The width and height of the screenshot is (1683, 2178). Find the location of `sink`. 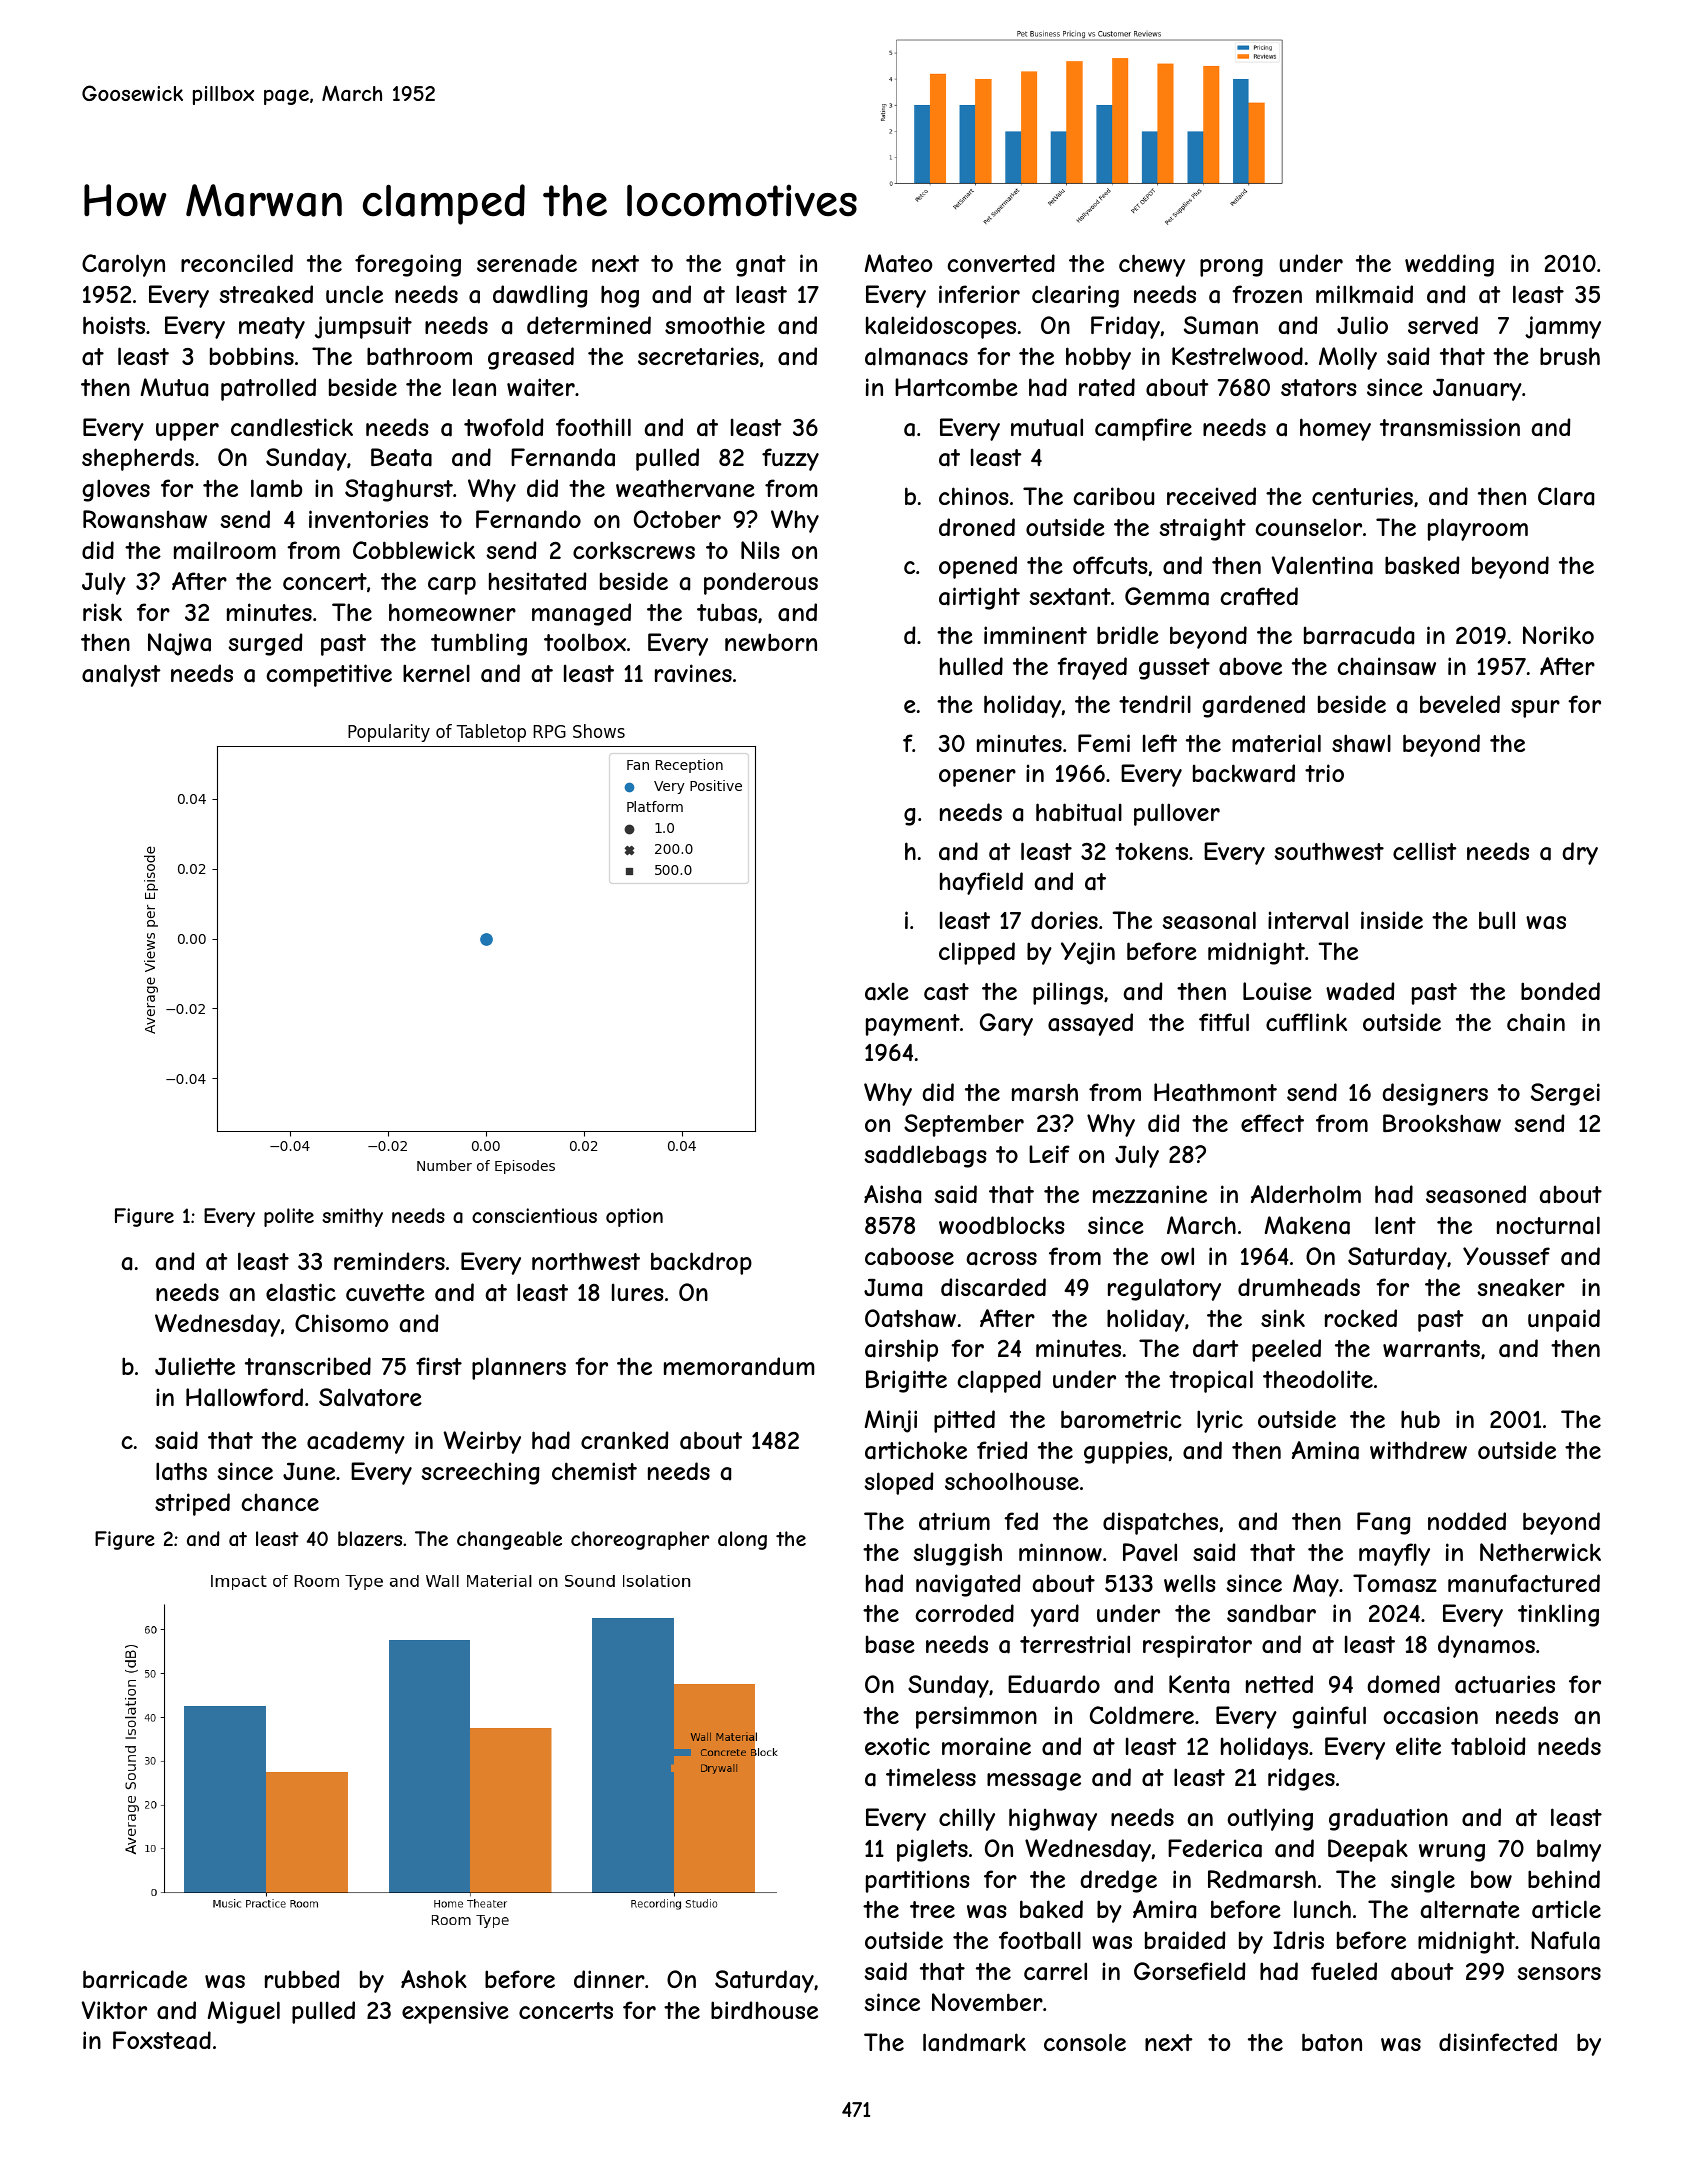

sink is located at coordinates (1283, 1318).
